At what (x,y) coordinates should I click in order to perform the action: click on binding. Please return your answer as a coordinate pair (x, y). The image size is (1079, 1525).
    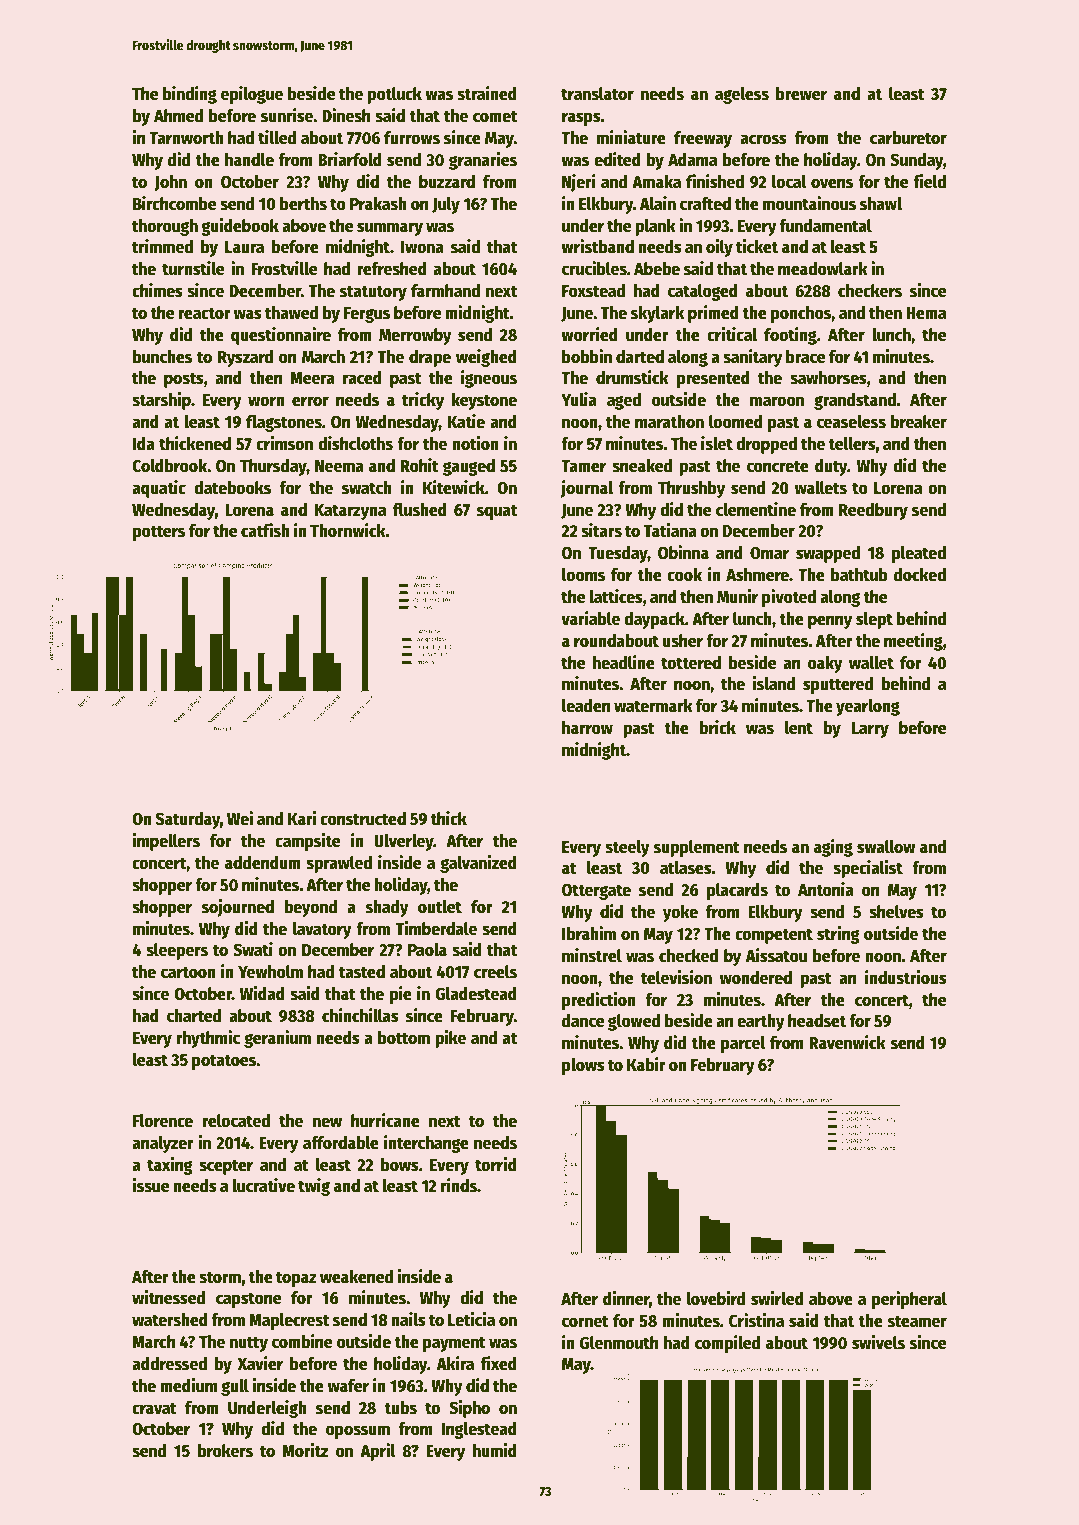
    Looking at the image, I should click on (190, 95).
